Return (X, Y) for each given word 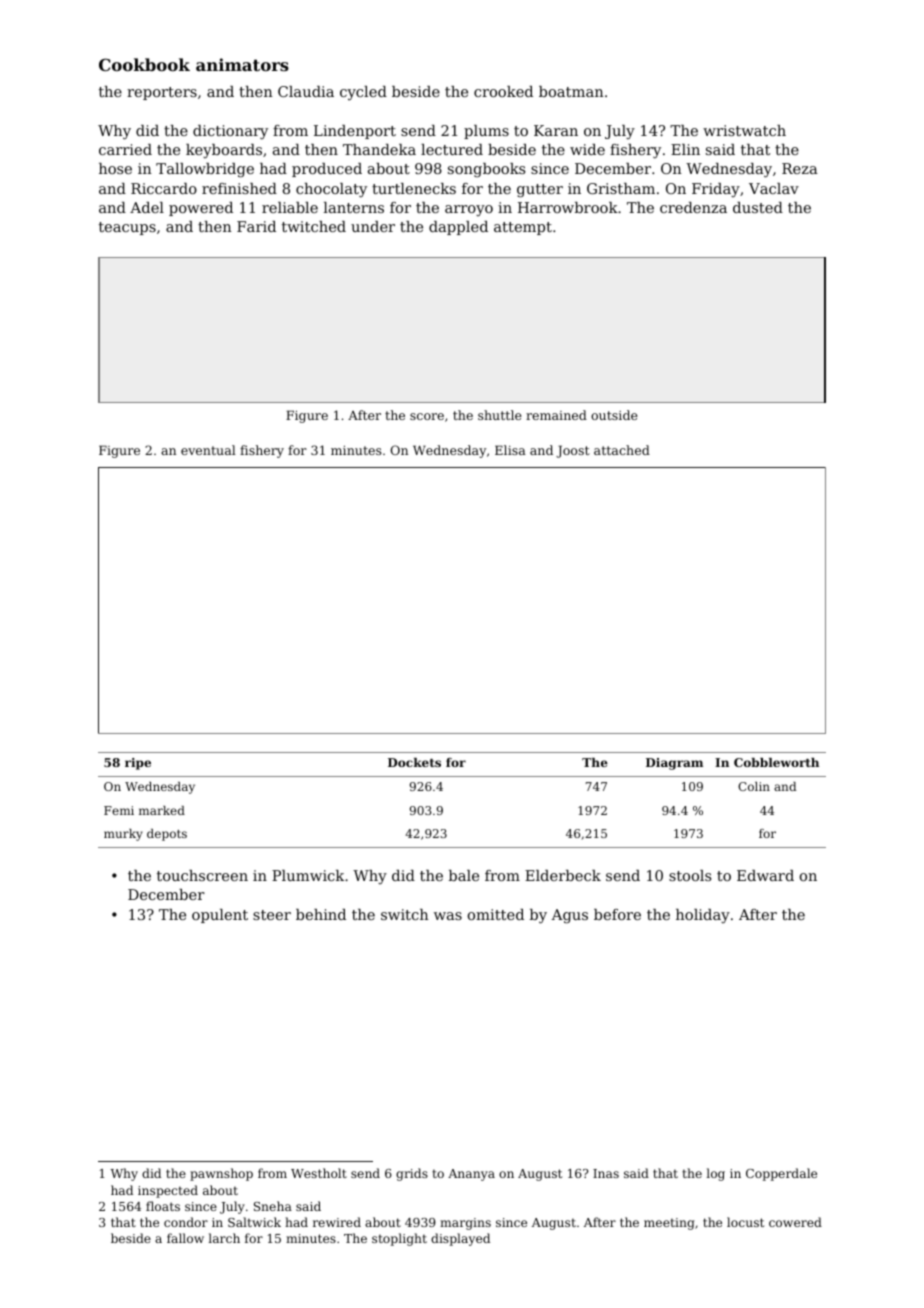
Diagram (674, 764)
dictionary (230, 132)
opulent (220, 916)
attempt (523, 228)
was (448, 916)
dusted (758, 207)
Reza (800, 168)
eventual (208, 450)
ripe (138, 764)
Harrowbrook (568, 207)
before (617, 914)
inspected (168, 1191)
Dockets (414, 762)
